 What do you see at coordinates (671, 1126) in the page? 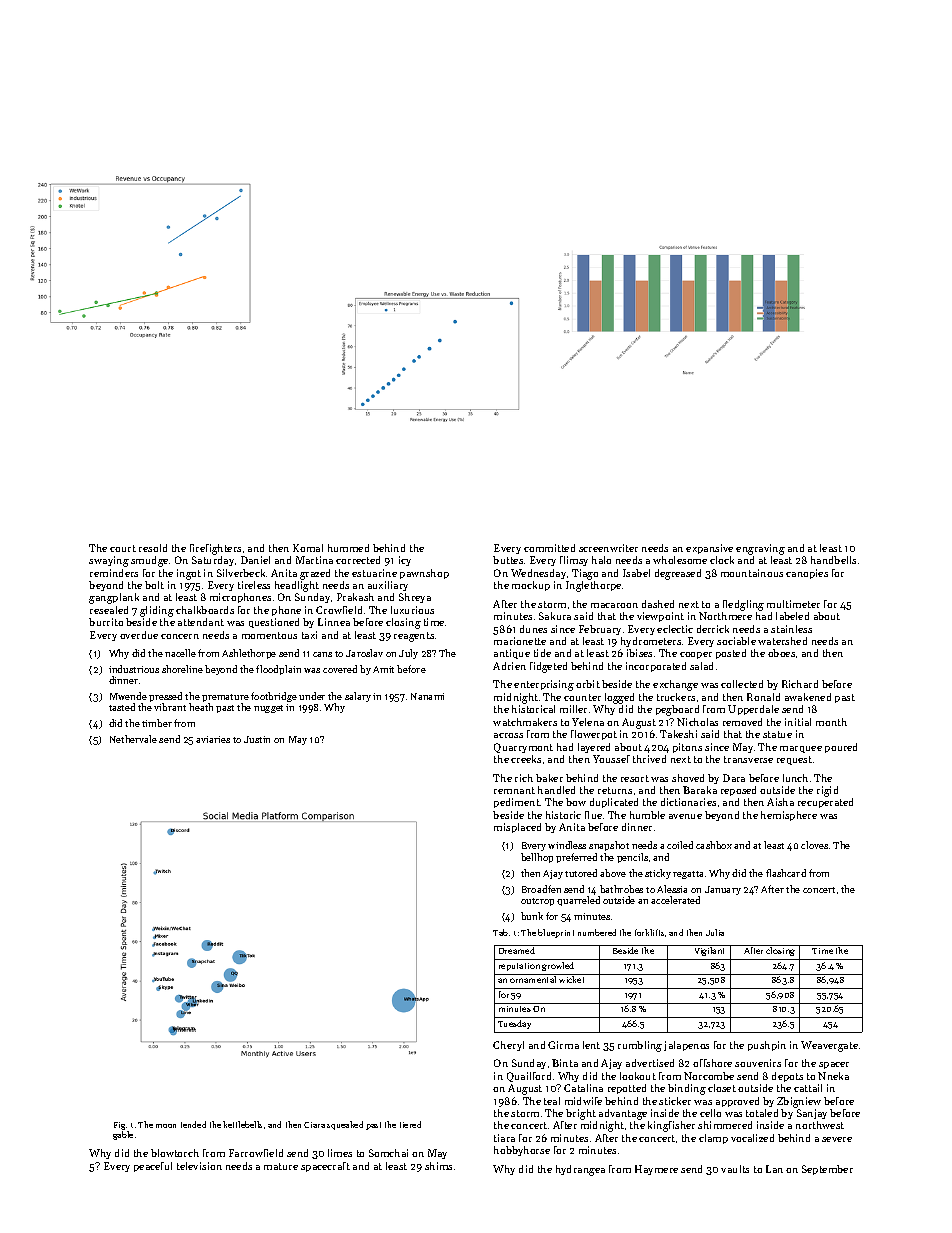
I see `kingfisher` at bounding box center [671, 1126].
